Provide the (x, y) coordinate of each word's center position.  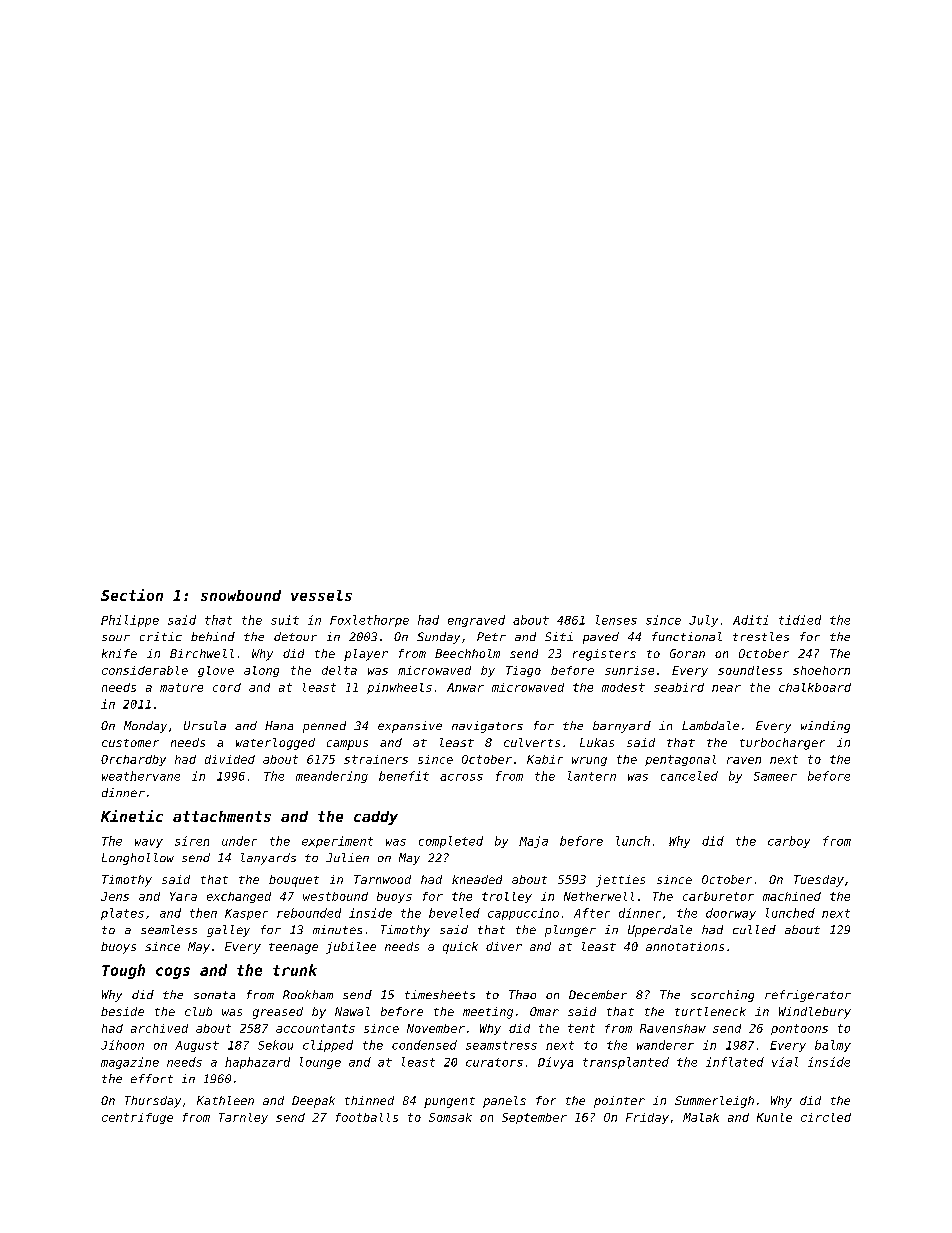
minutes (337, 929)
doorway (731, 914)
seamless (169, 929)
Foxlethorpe (369, 621)
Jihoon (122, 1045)
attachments (222, 816)
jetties (620, 881)
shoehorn (821, 670)
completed (451, 842)
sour (116, 638)
